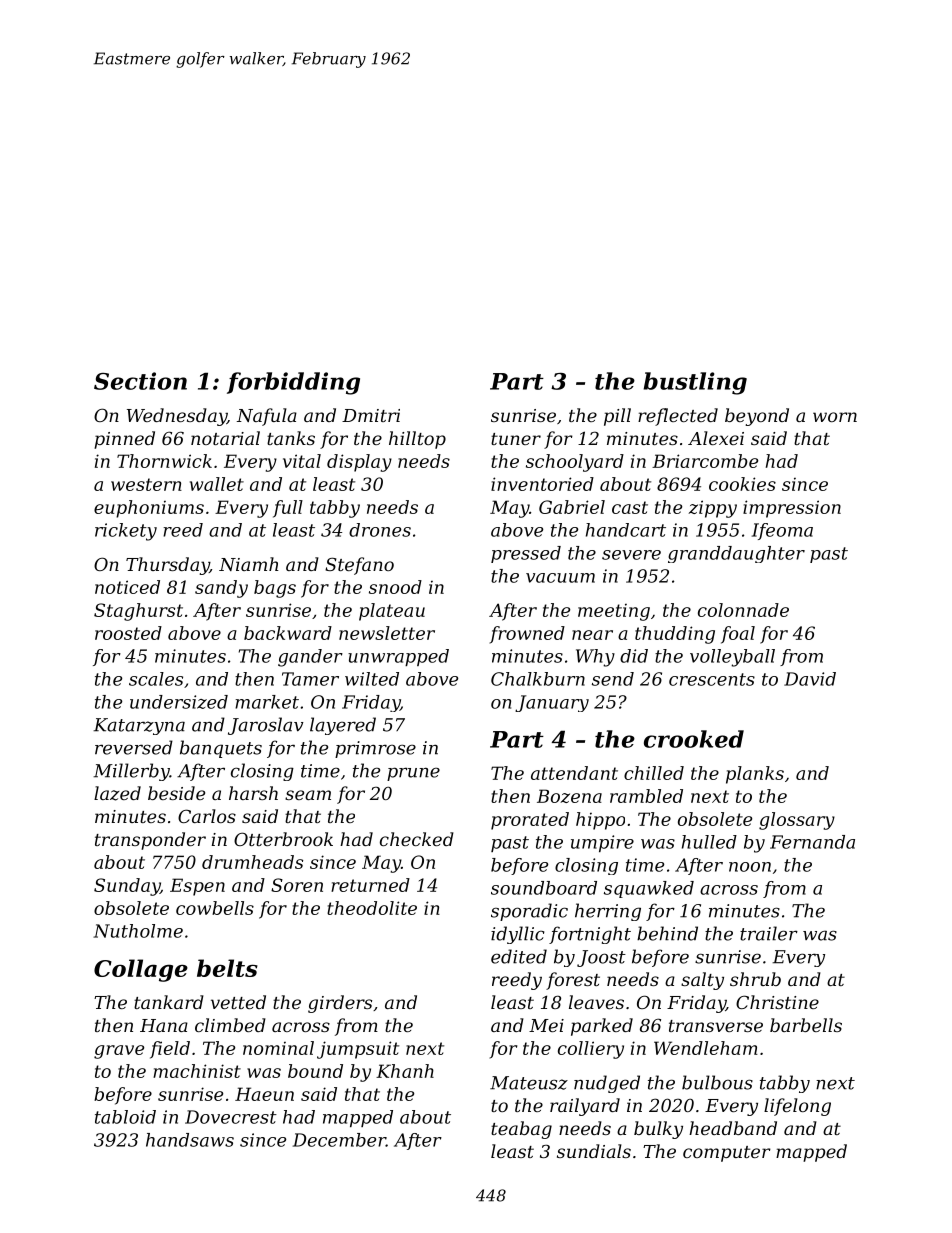 This document has width=952, height=1233. I want to click on tabloid, so click(125, 1117).
